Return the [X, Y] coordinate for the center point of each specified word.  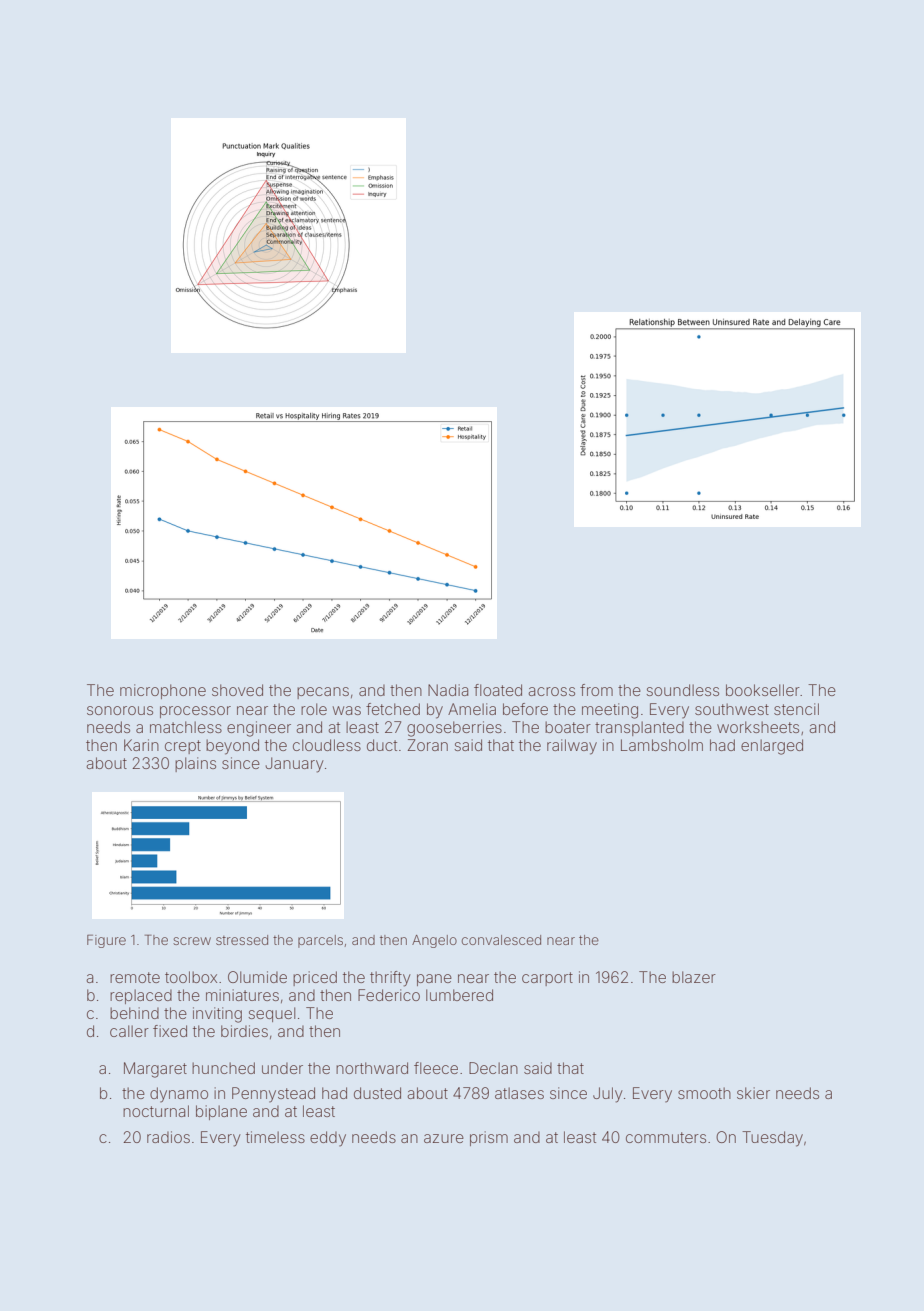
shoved [237, 690]
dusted [377, 1093]
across [551, 691]
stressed [242, 940]
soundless [682, 690]
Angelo [434, 941]
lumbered [459, 995]
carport [547, 979]
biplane [221, 1112]
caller [129, 1031]
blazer [694, 977]
